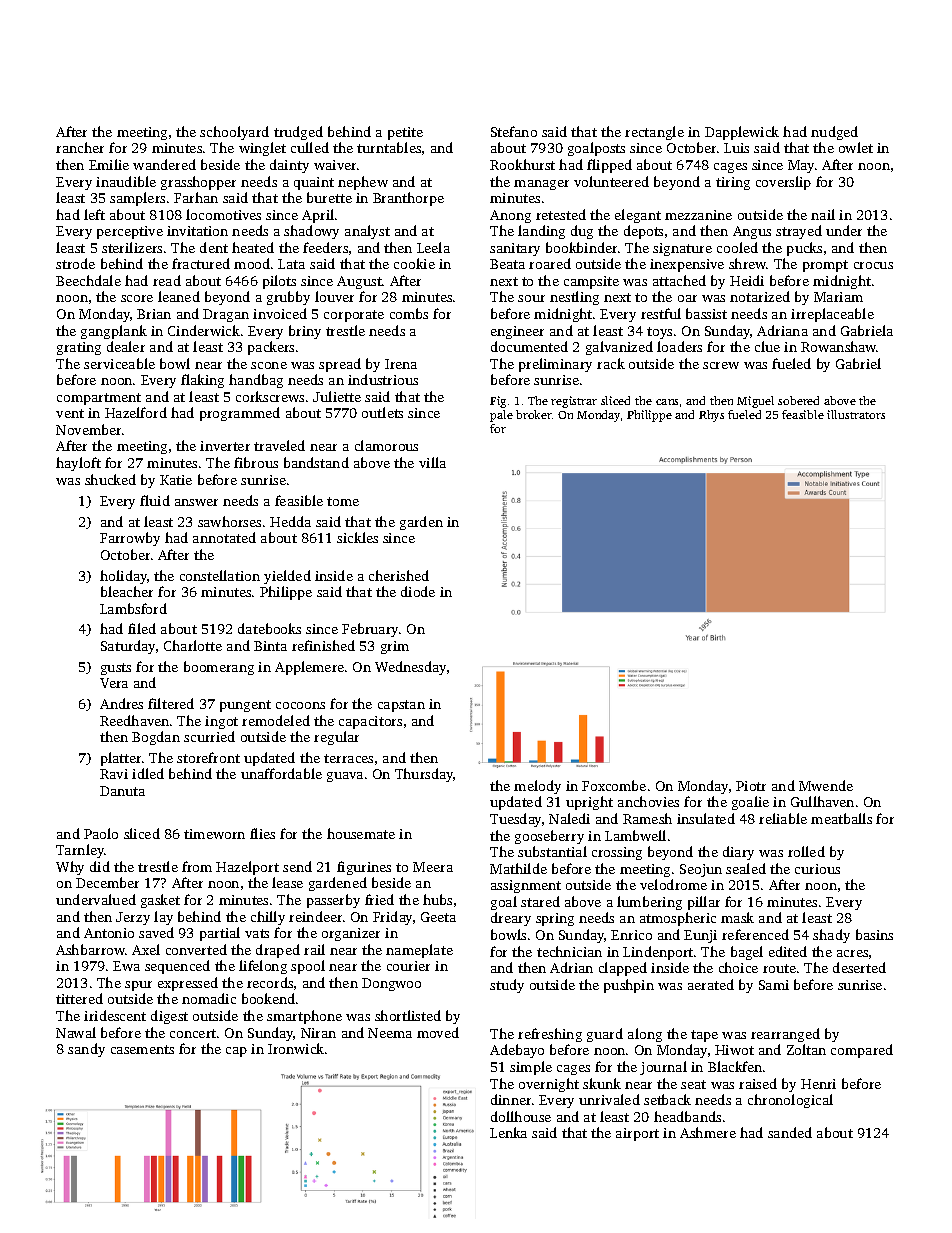 The image size is (952, 1233). What do you see at coordinates (298, 133) in the document?
I see `trudged` at bounding box center [298, 133].
